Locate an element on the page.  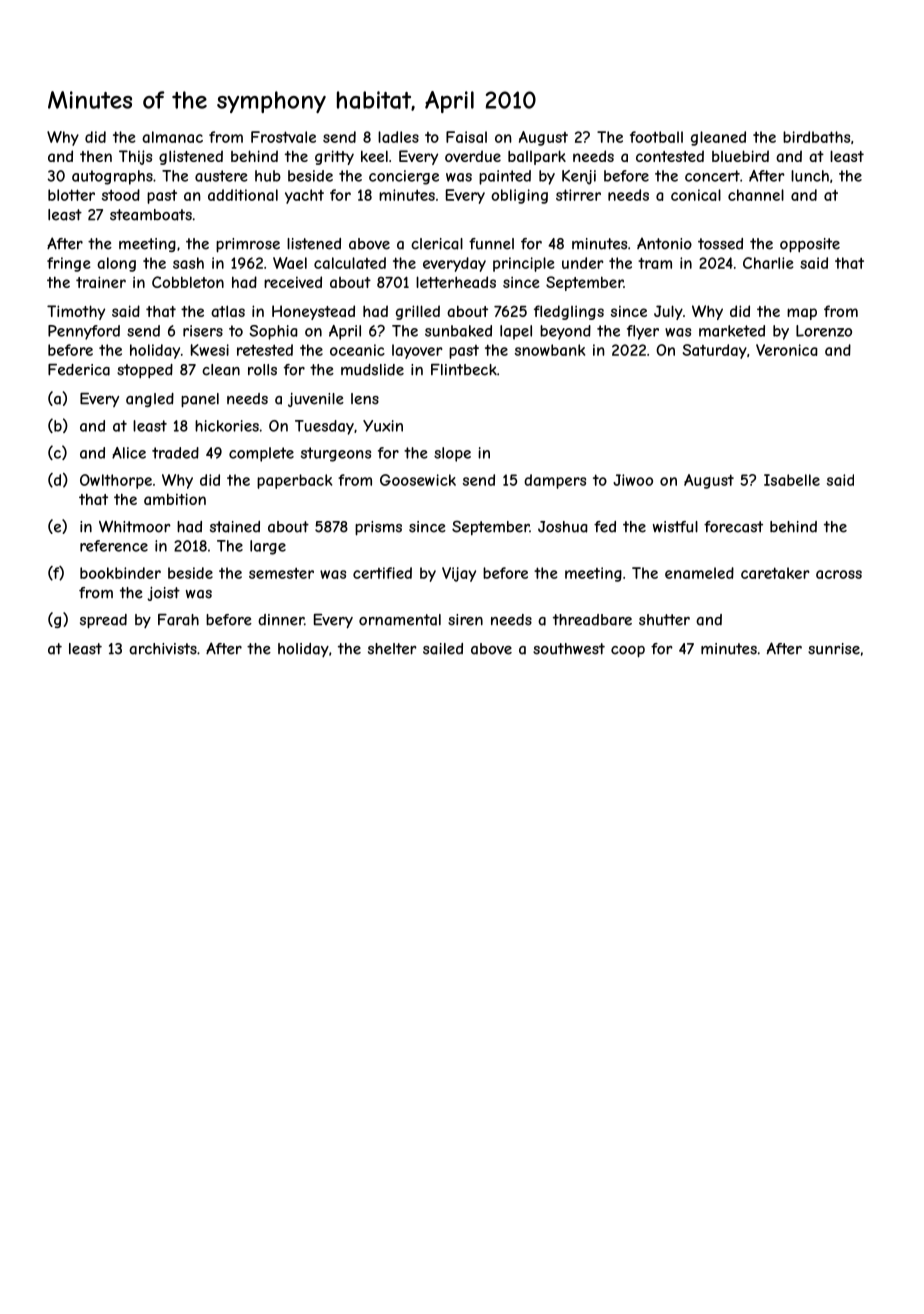
siren is located at coordinates (465, 620).
